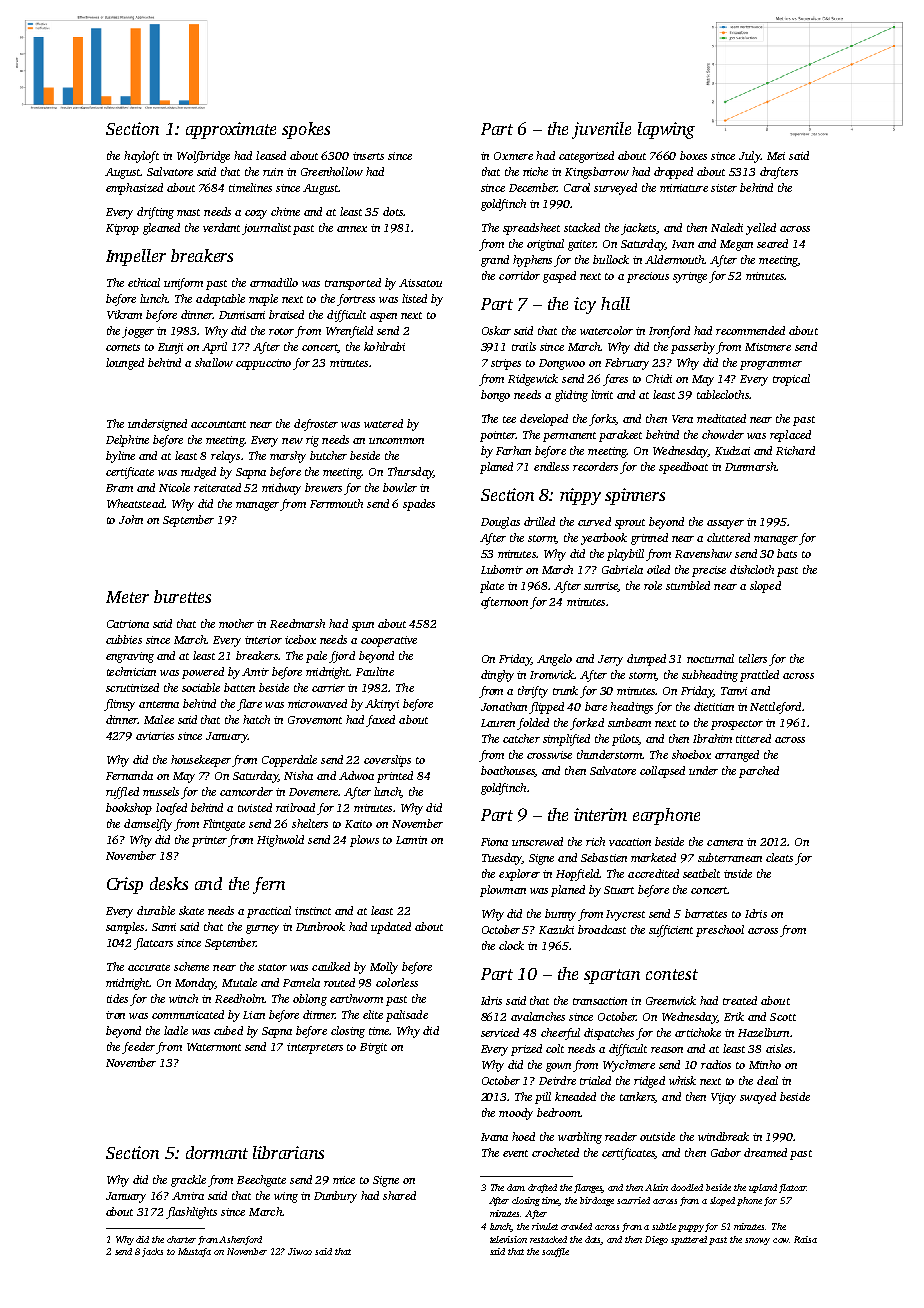  Describe the element at coordinates (761, 229) in the image. I see `yelled` at that location.
